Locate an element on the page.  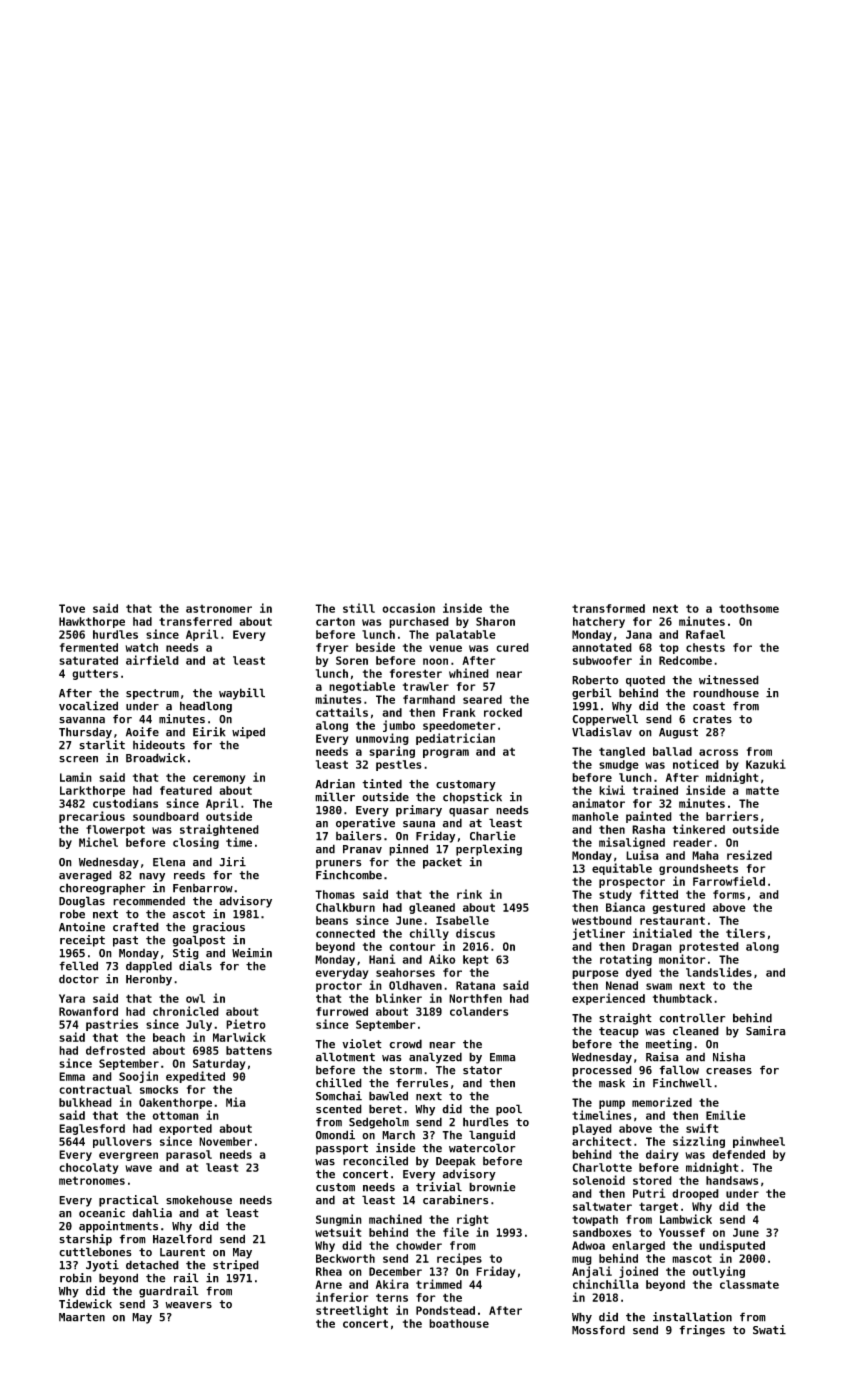
defended is located at coordinates (738, 1154).
